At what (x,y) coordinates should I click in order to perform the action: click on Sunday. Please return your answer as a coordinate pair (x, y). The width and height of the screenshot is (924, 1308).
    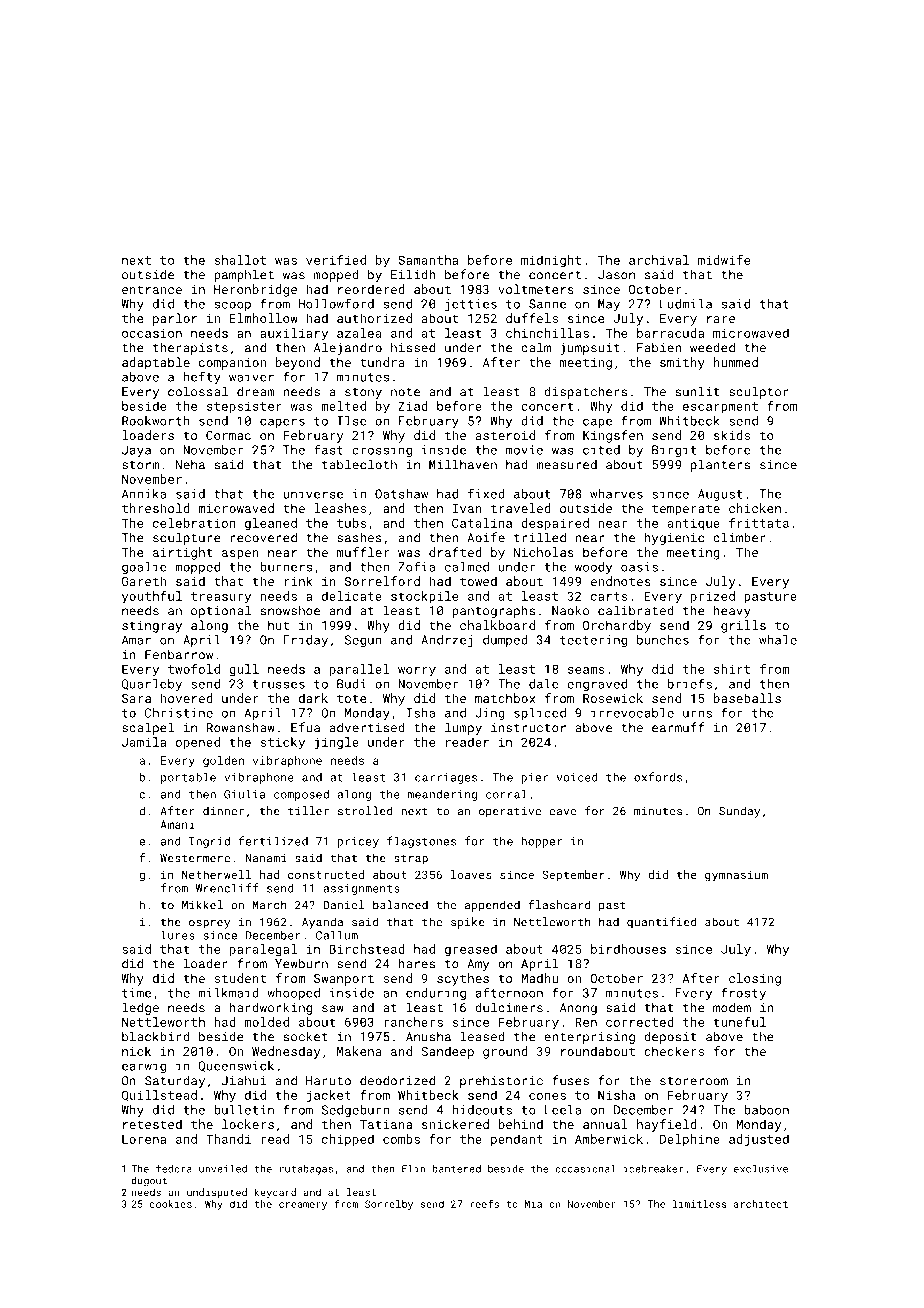
    Looking at the image, I should click on (739, 812).
